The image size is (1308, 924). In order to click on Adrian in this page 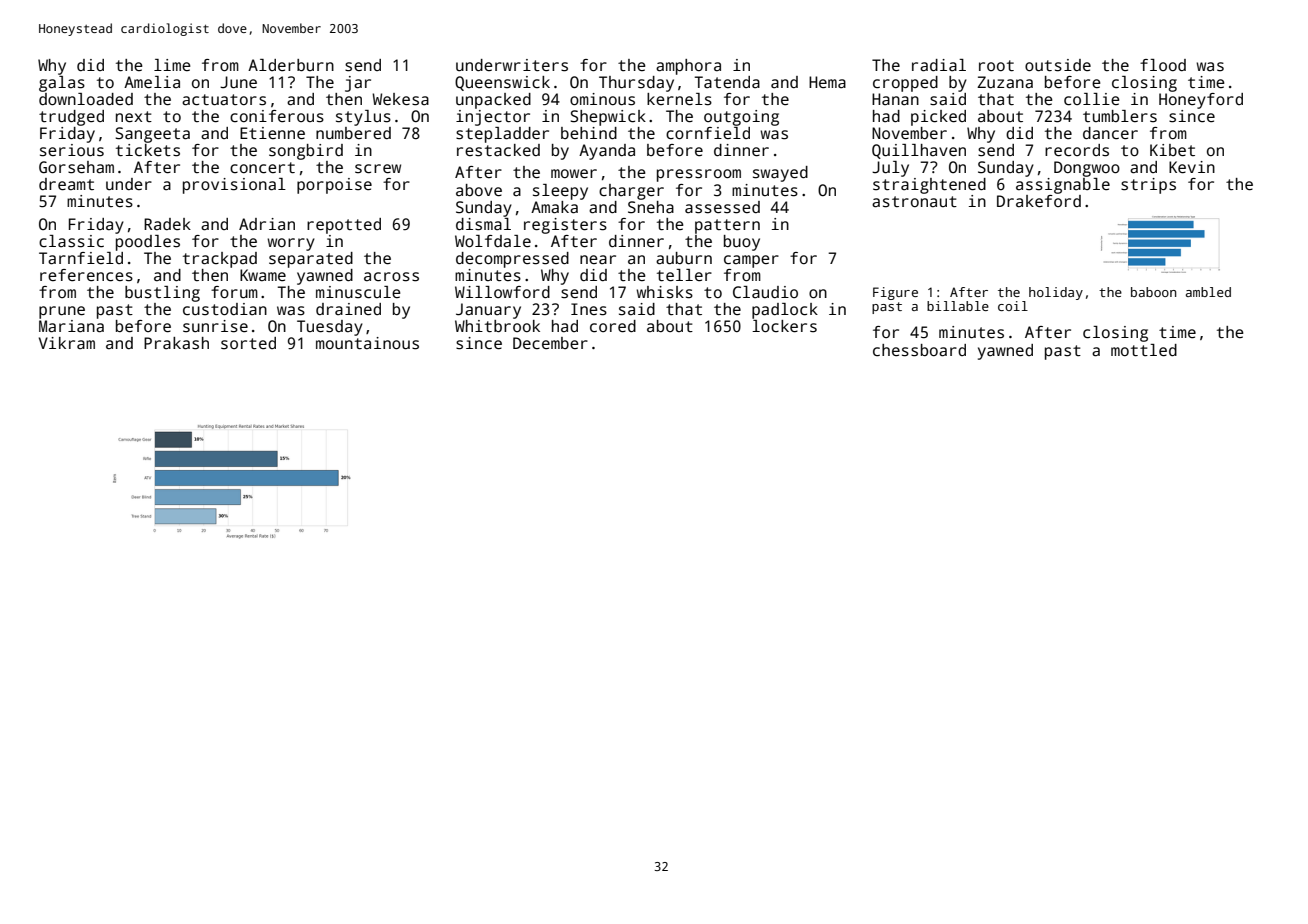, I will do `click(267, 224)`.
